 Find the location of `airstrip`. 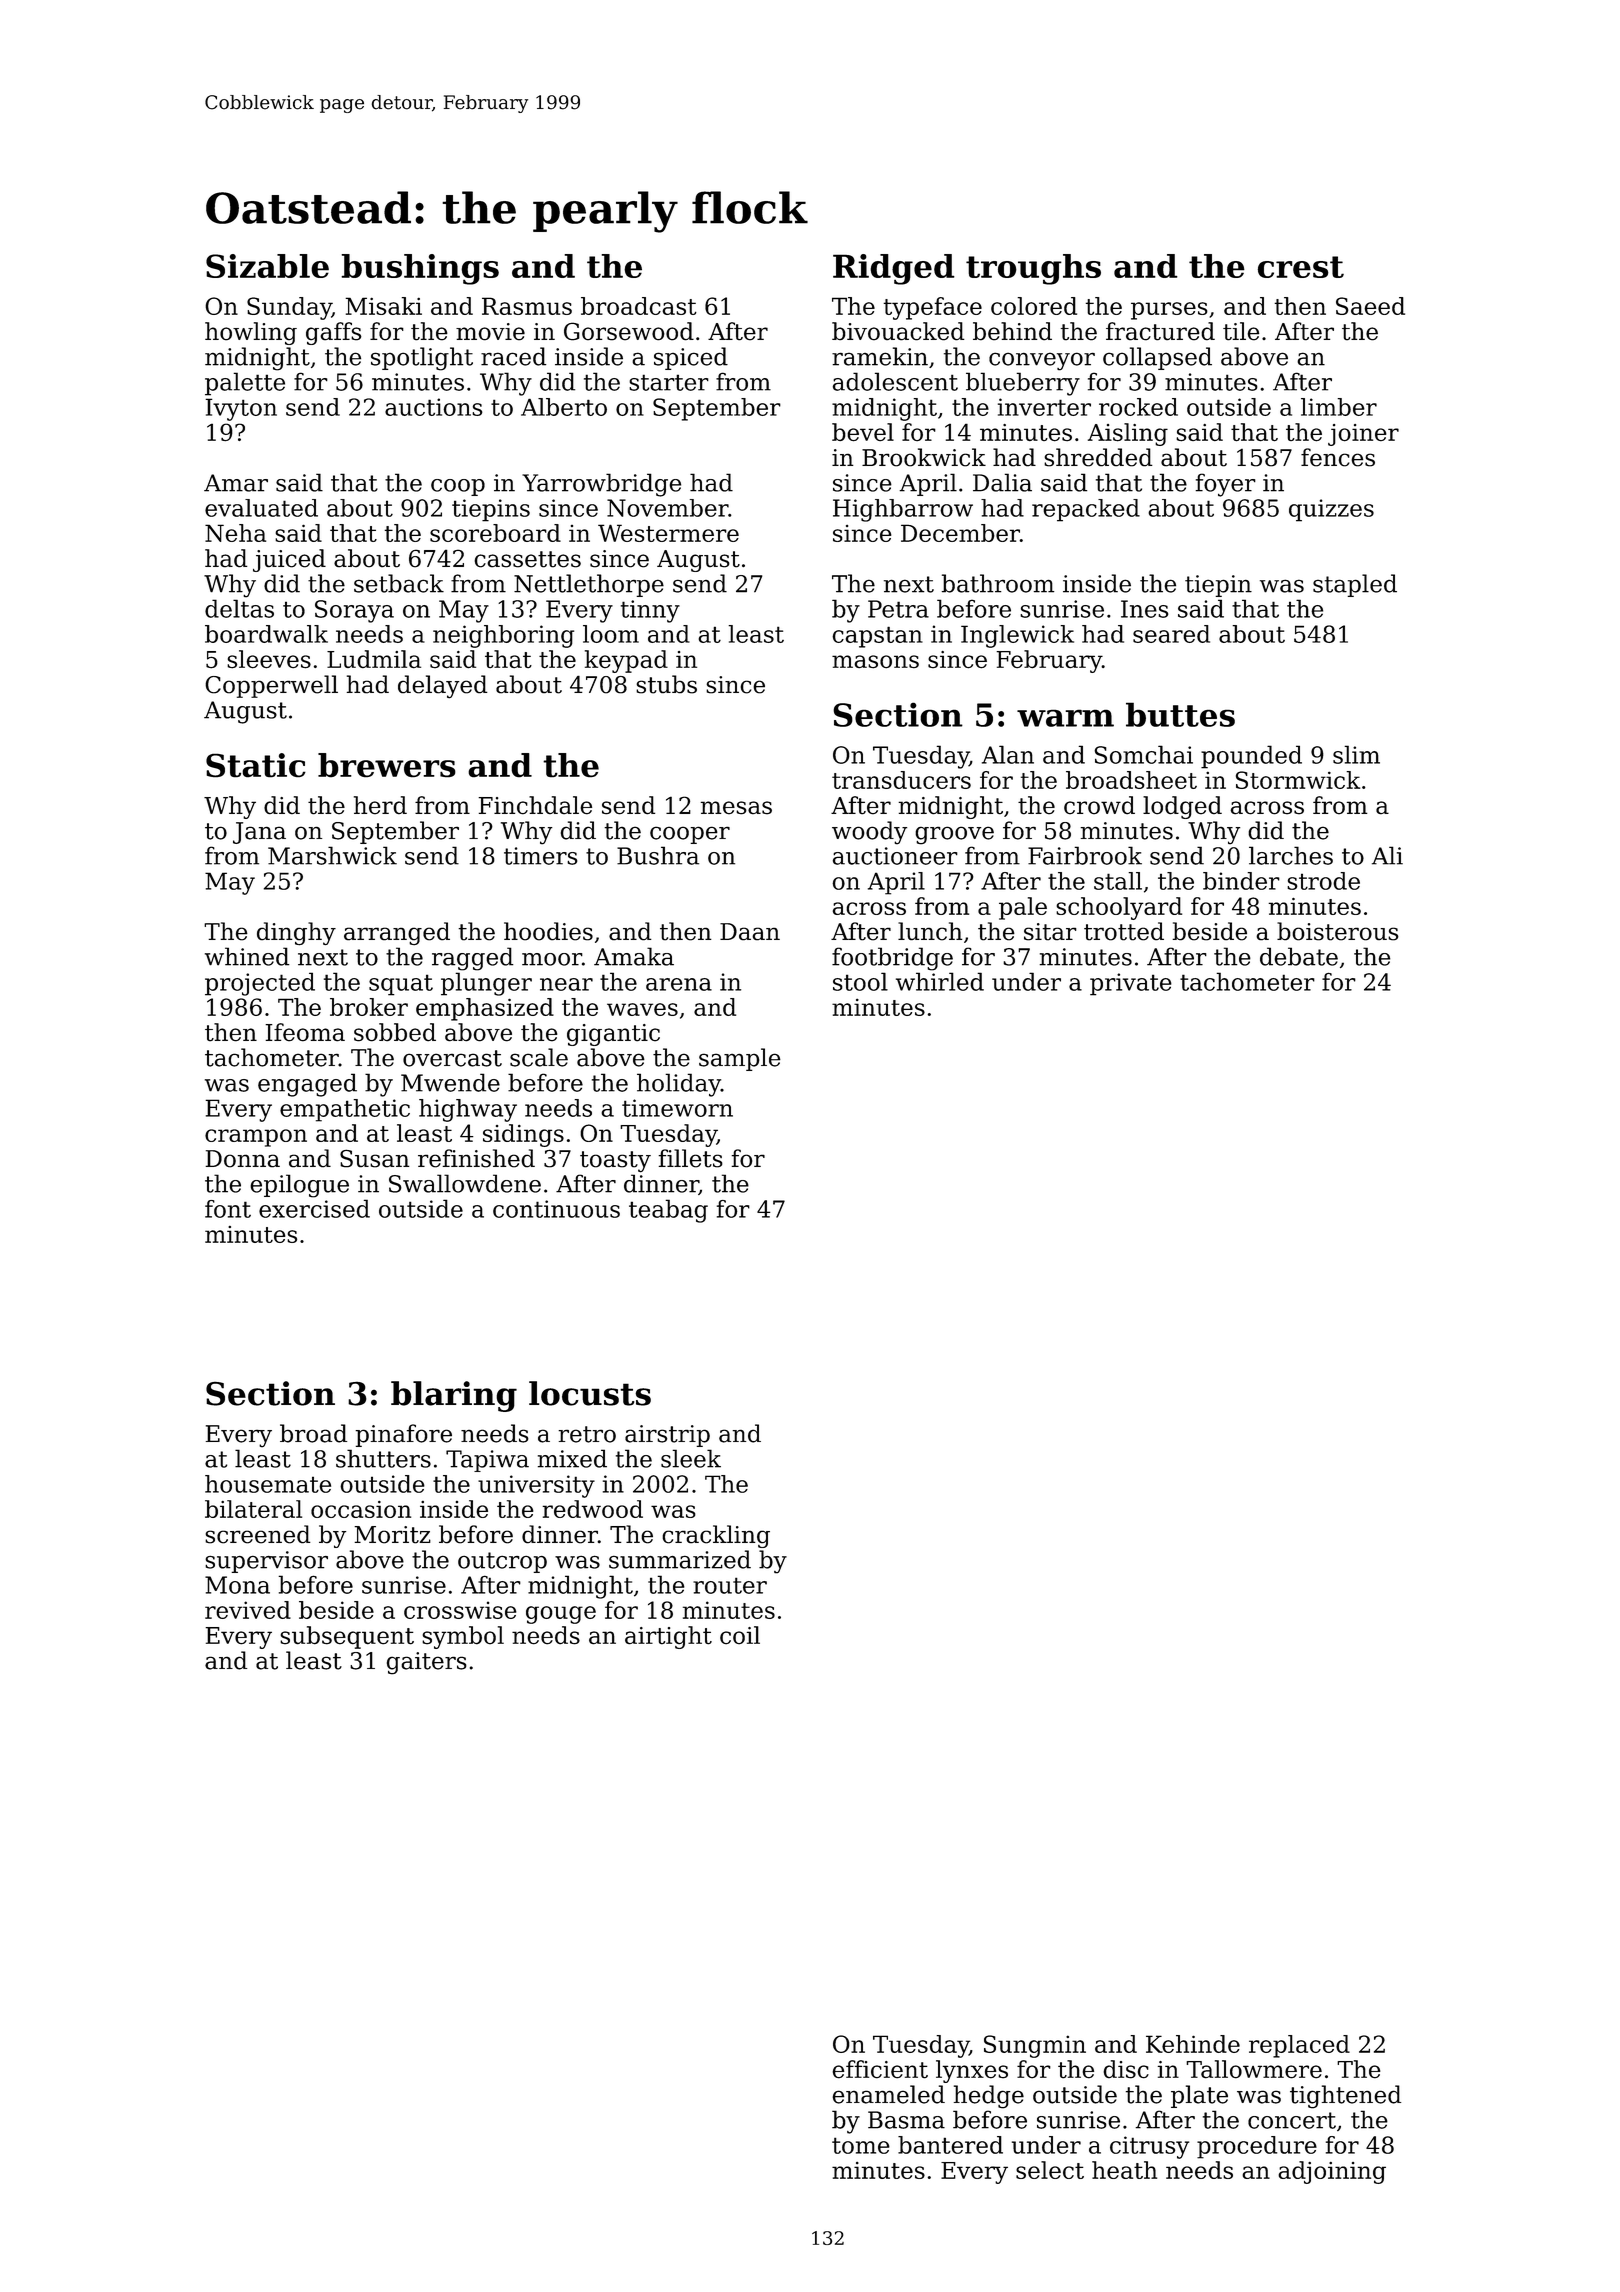

airstrip is located at coordinates (667, 1436).
